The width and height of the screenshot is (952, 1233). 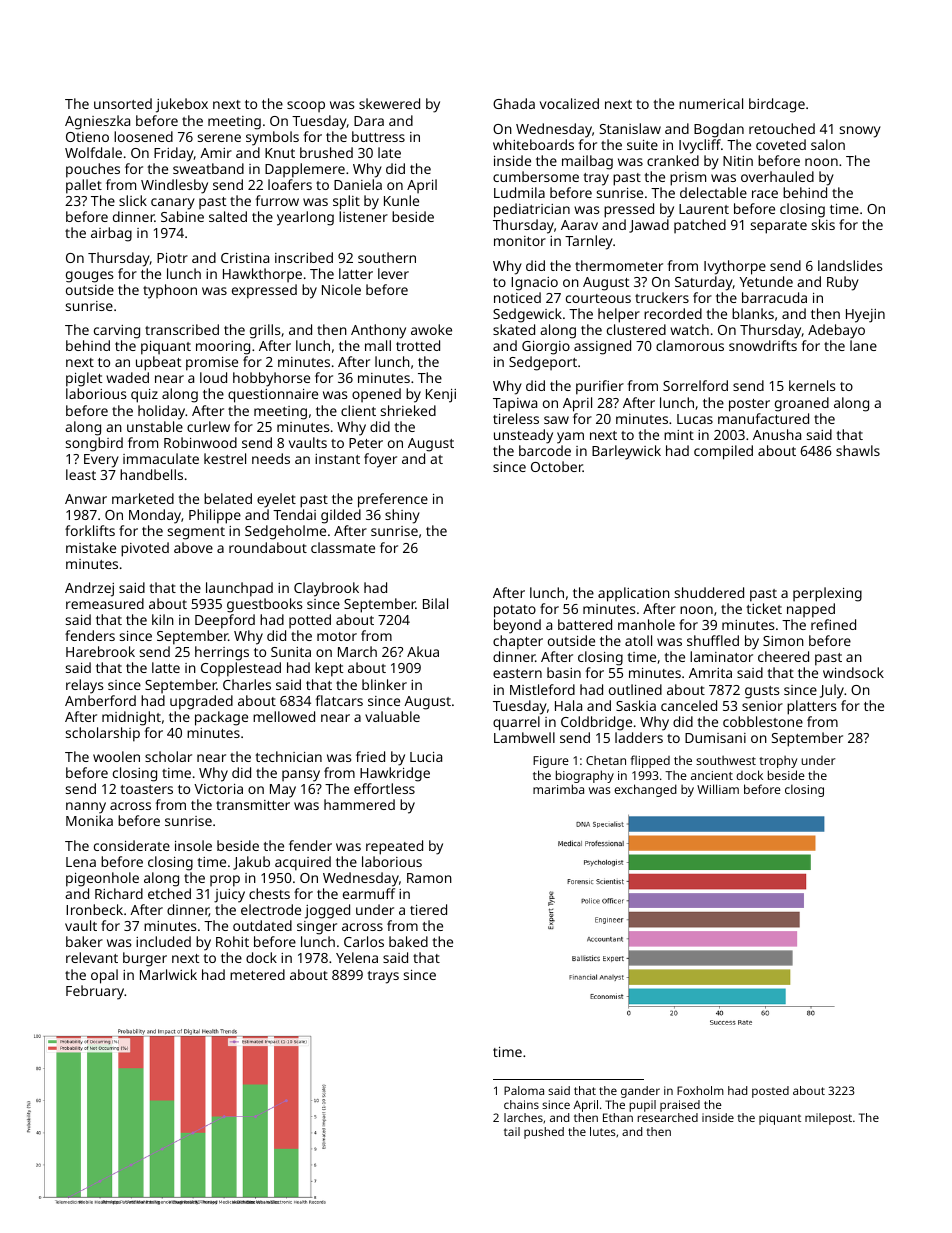 What do you see at coordinates (84, 379) in the screenshot?
I see `piglet` at bounding box center [84, 379].
